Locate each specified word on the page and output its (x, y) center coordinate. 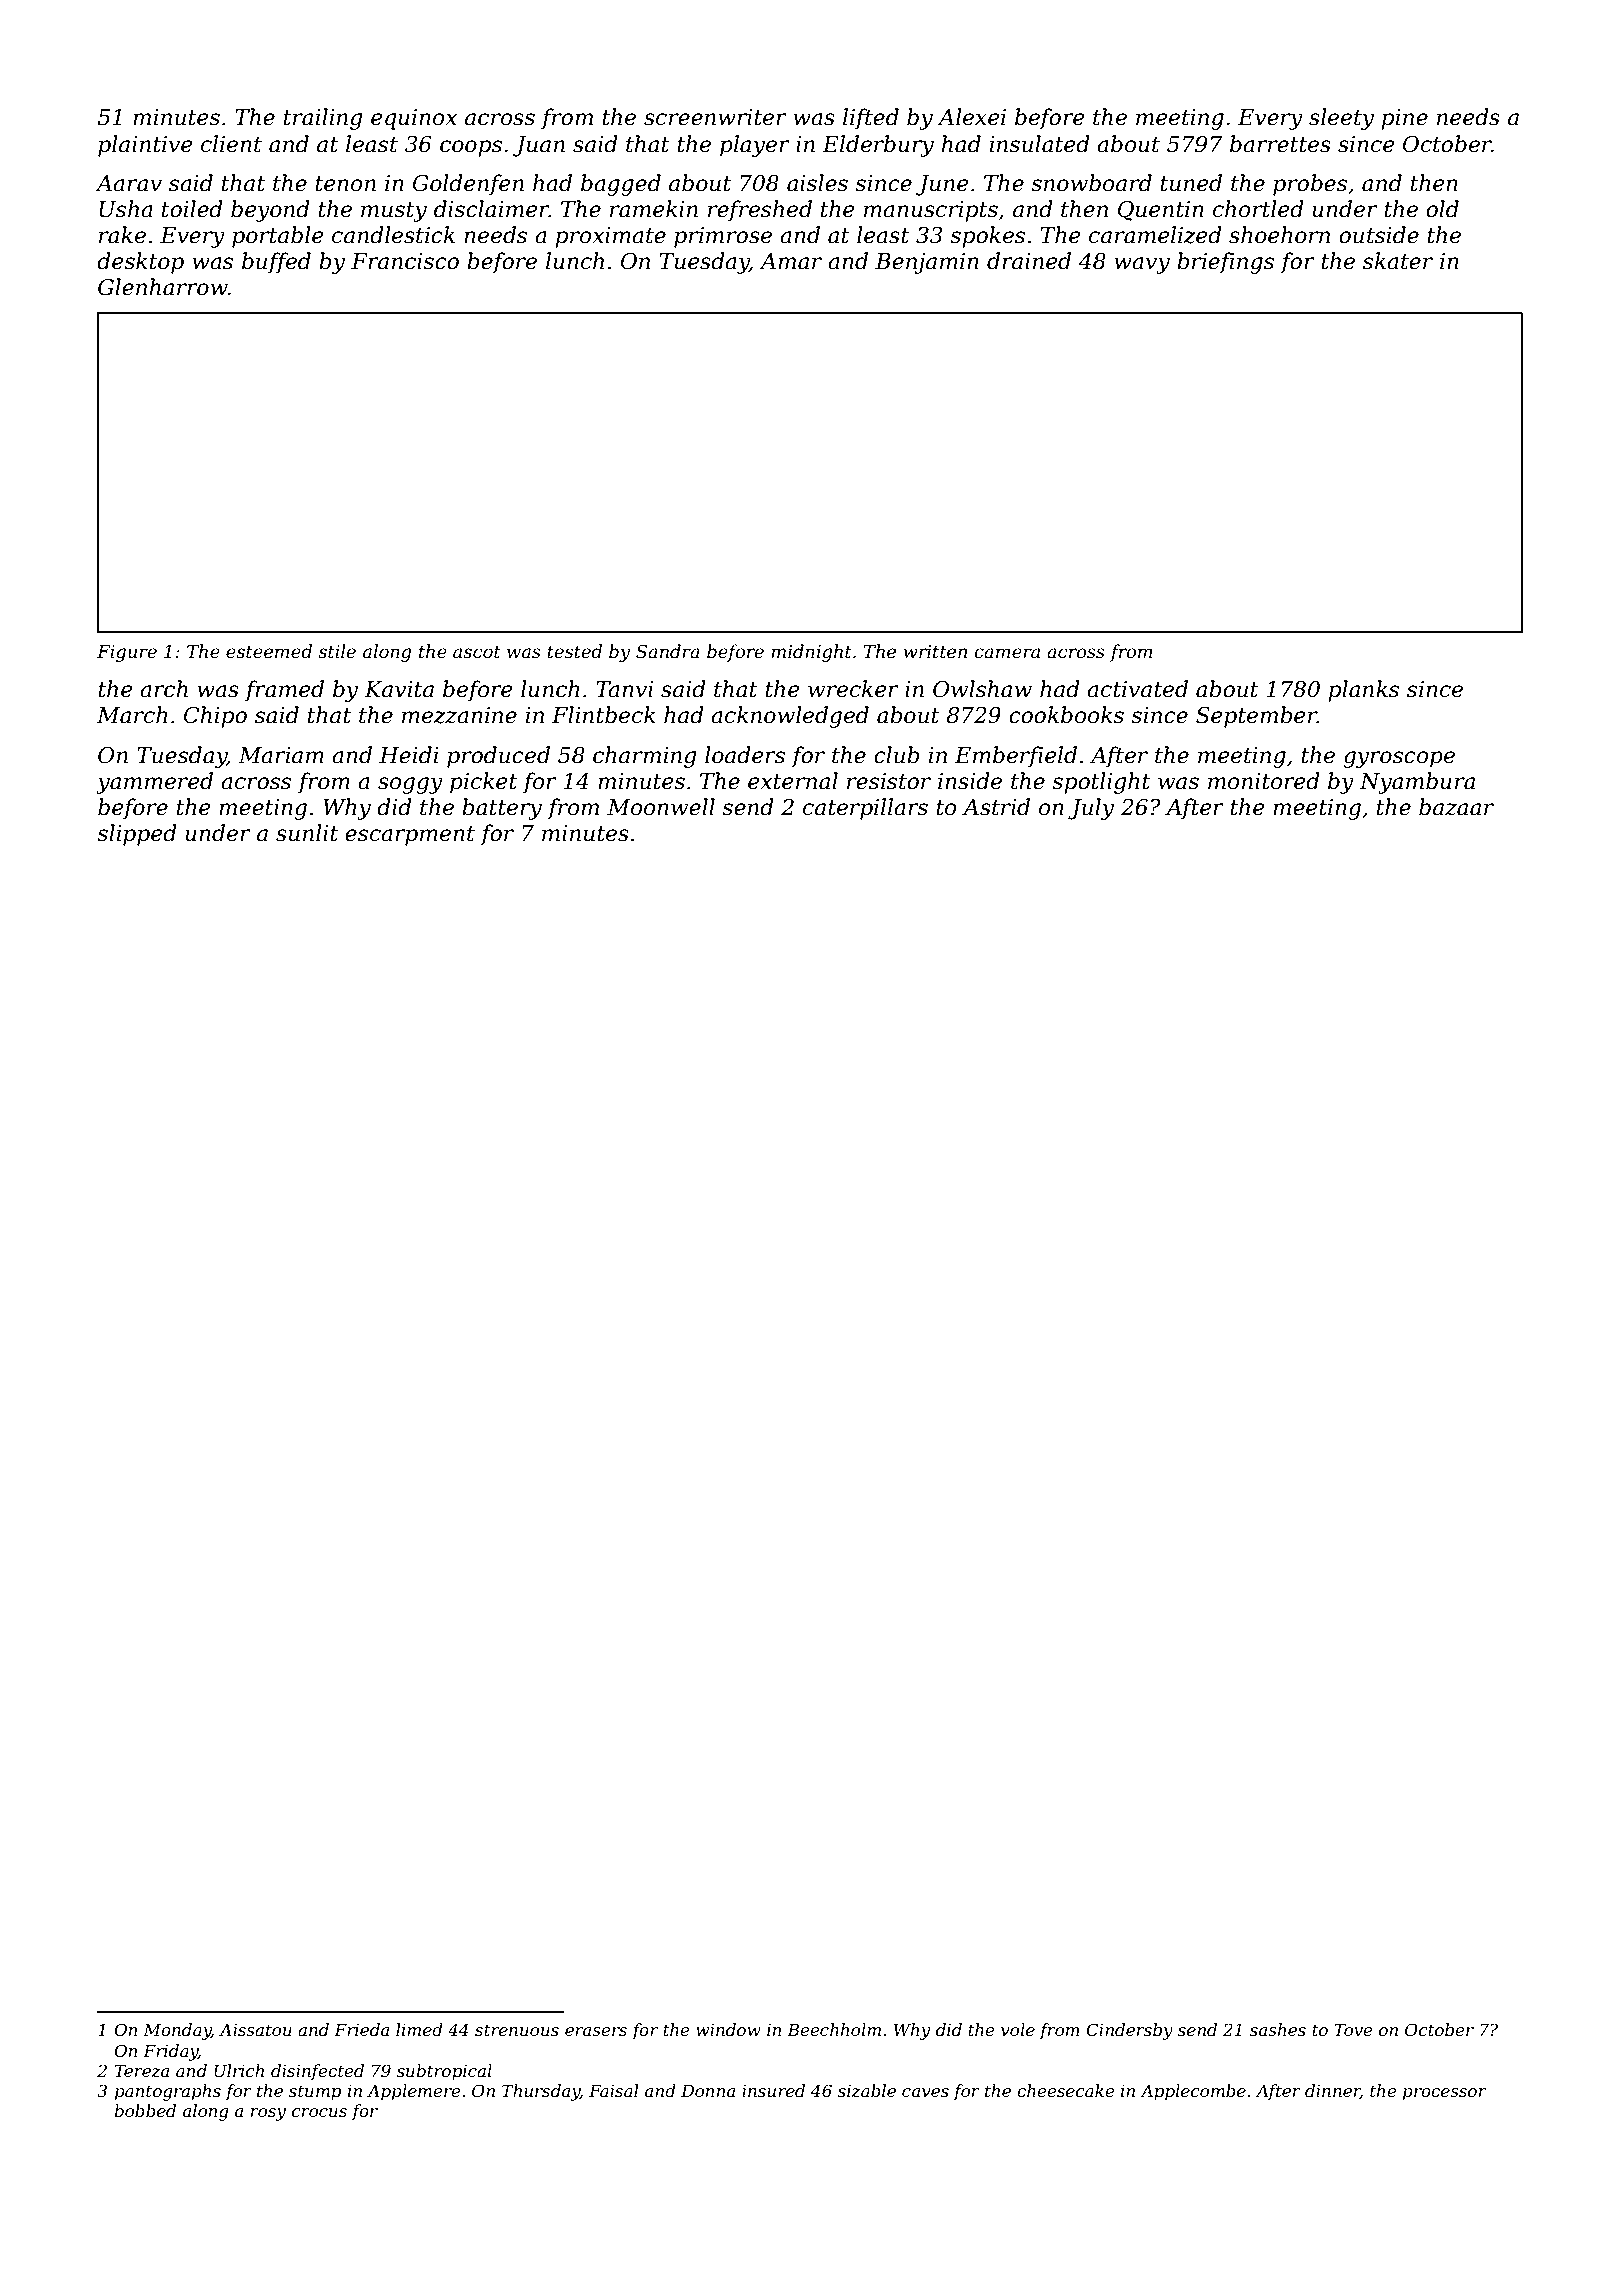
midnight (811, 653)
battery (502, 809)
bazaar (1456, 807)
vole (1018, 2029)
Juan (539, 146)
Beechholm (834, 2029)
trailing (323, 119)
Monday (177, 2031)
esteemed (269, 651)
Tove (1353, 2029)
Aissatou (255, 2029)
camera (1007, 653)
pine (1404, 119)
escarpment (410, 836)
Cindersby (1129, 2031)
